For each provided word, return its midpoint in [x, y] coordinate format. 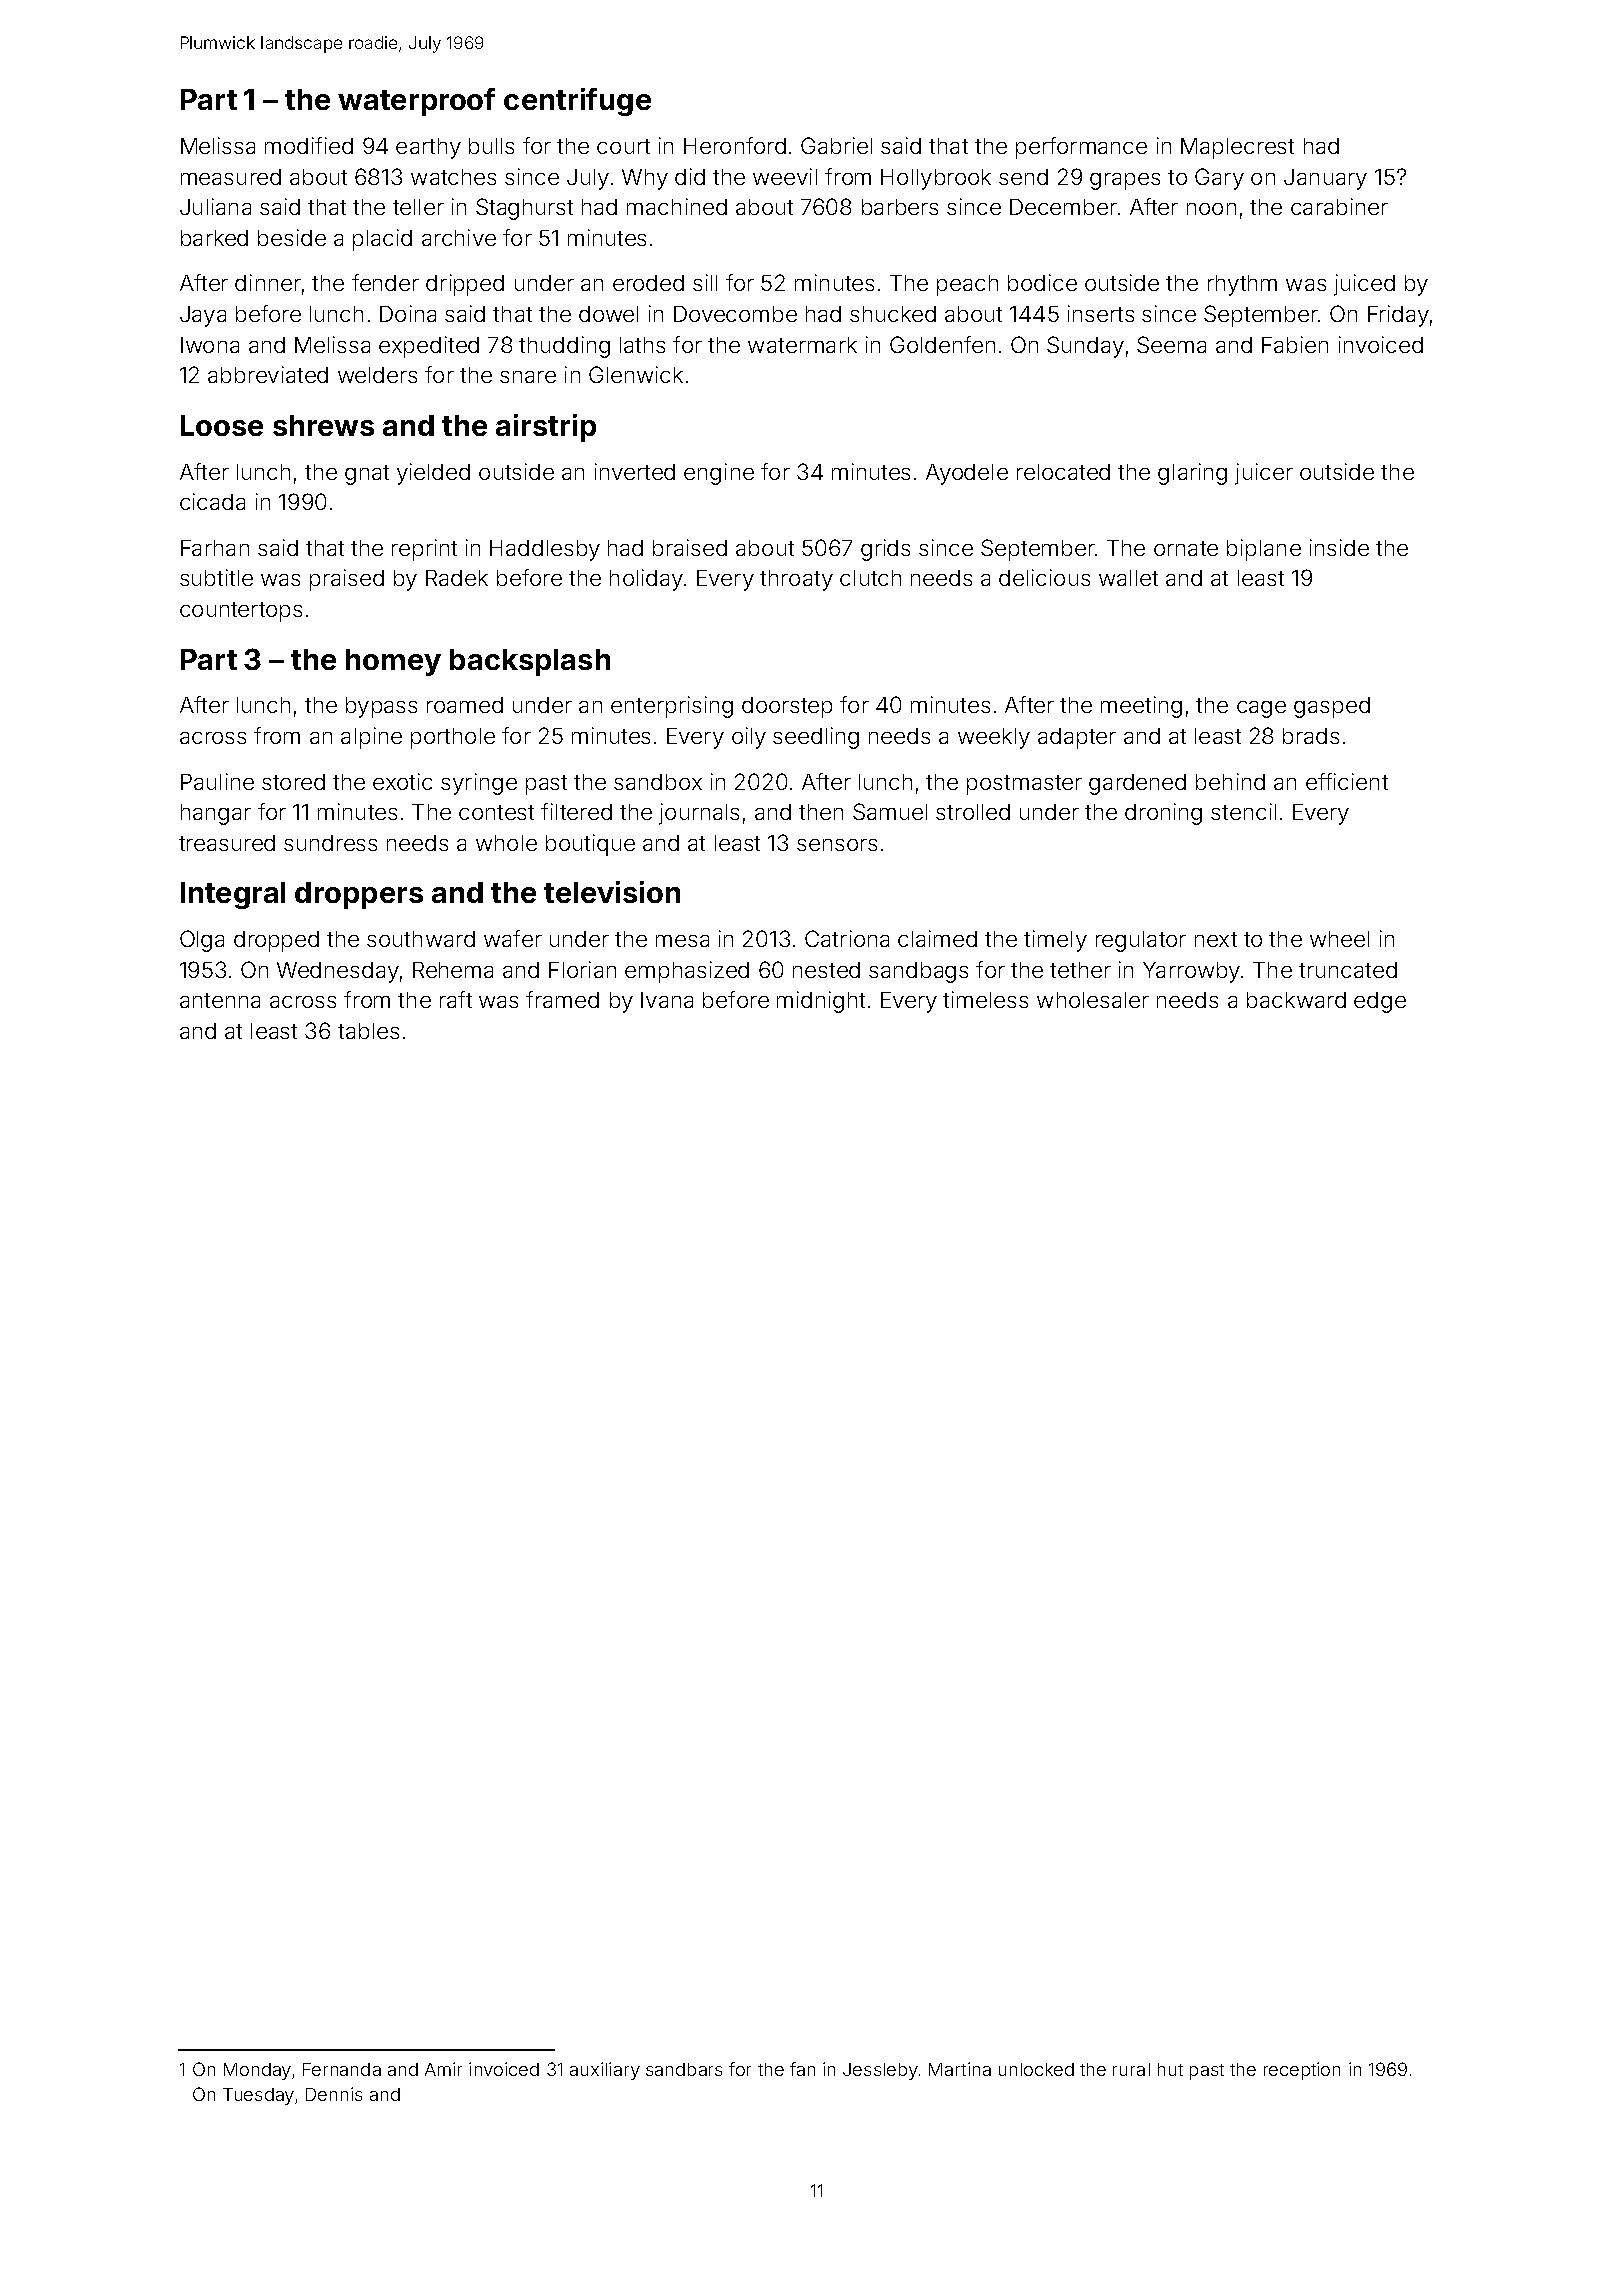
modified [309, 145]
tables [368, 1031]
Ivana [667, 1000]
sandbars [684, 2069]
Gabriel [836, 145]
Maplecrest [1237, 148]
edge [1380, 1002]
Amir [443, 2069]
